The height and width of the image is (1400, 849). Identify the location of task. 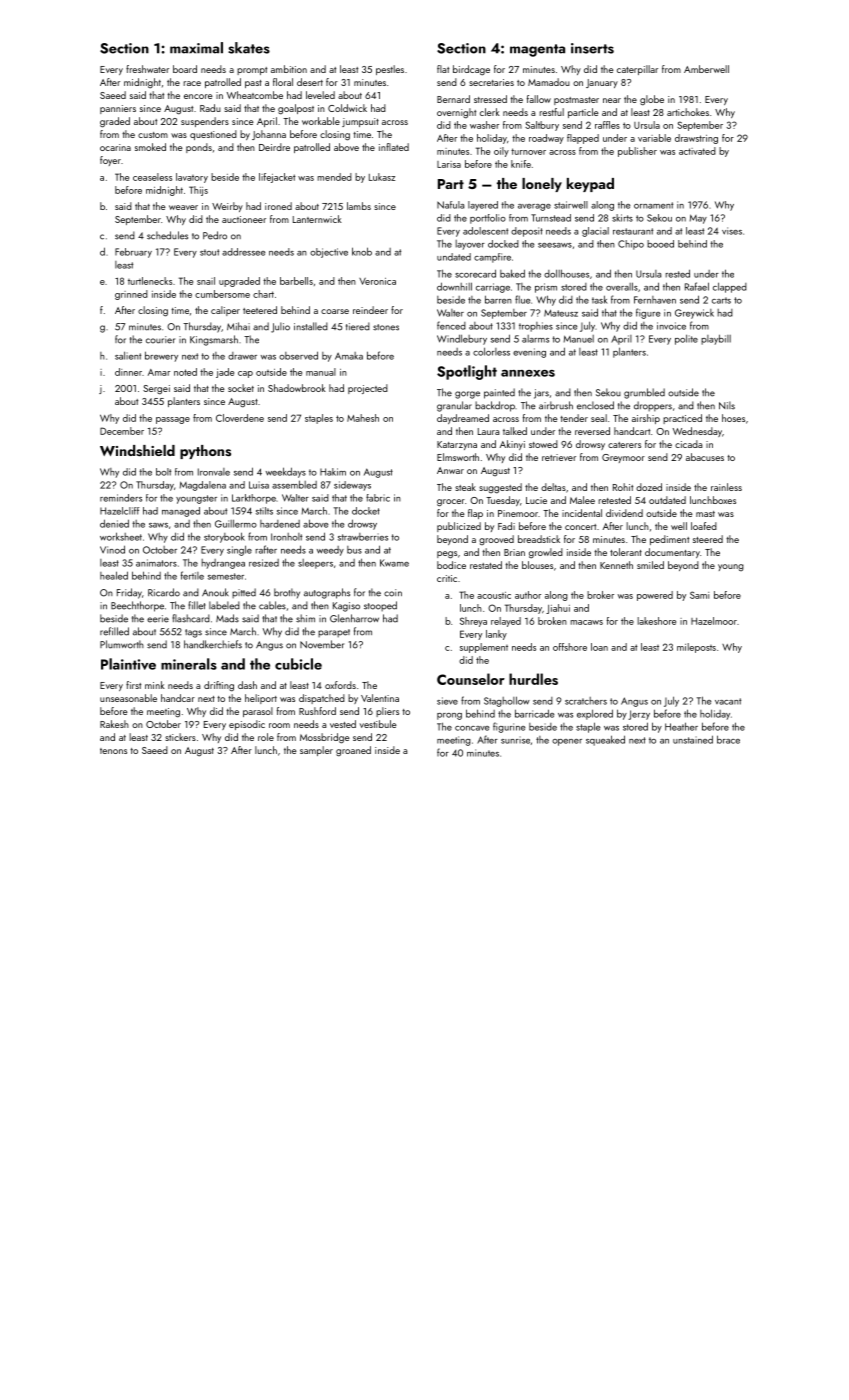
(599, 299).
